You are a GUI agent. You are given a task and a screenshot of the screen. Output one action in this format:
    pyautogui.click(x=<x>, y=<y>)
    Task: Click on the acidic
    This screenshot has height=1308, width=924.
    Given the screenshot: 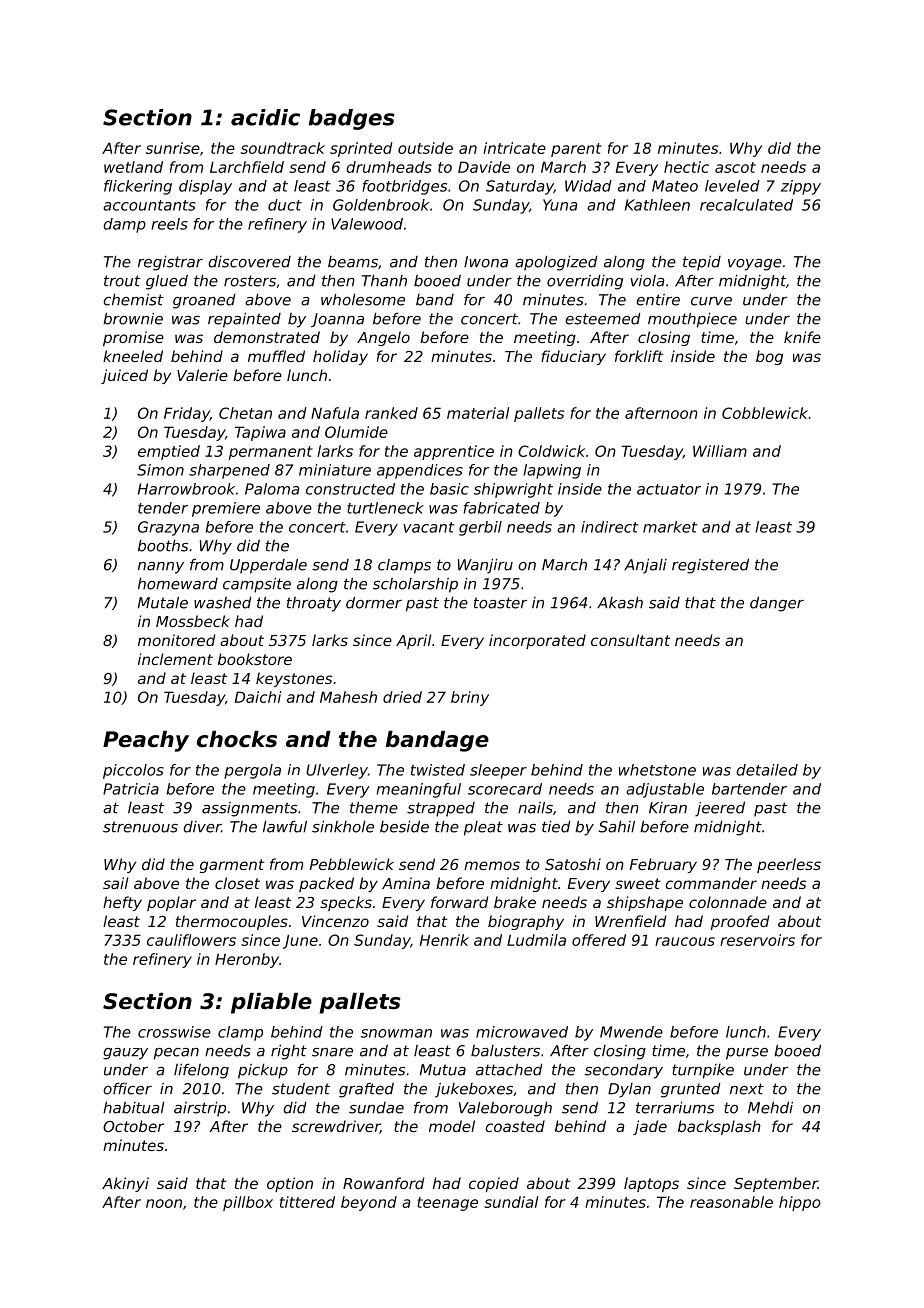 What is the action you would take?
    pyautogui.click(x=265, y=117)
